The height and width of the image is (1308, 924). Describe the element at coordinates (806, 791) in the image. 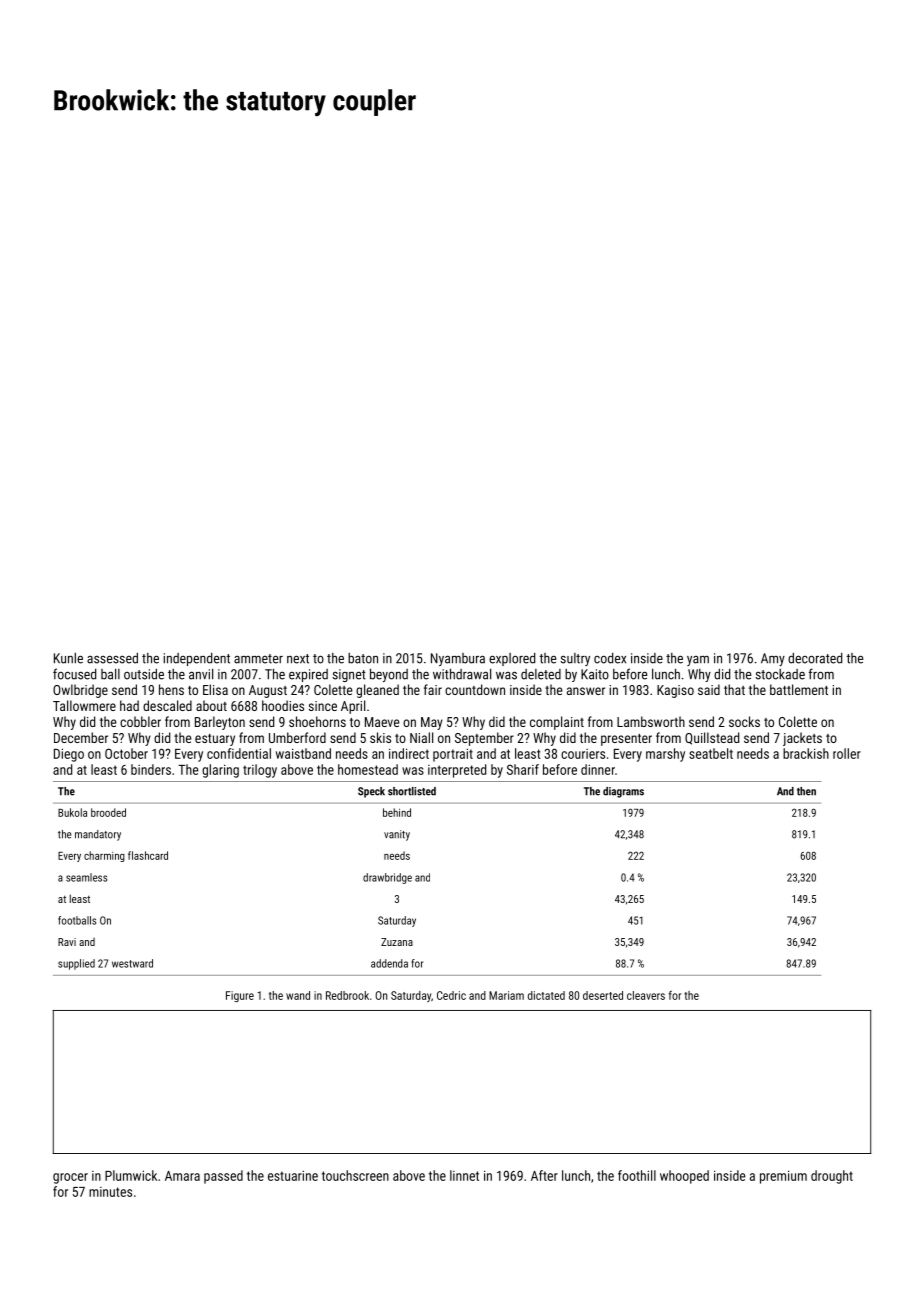

I see `then` at that location.
